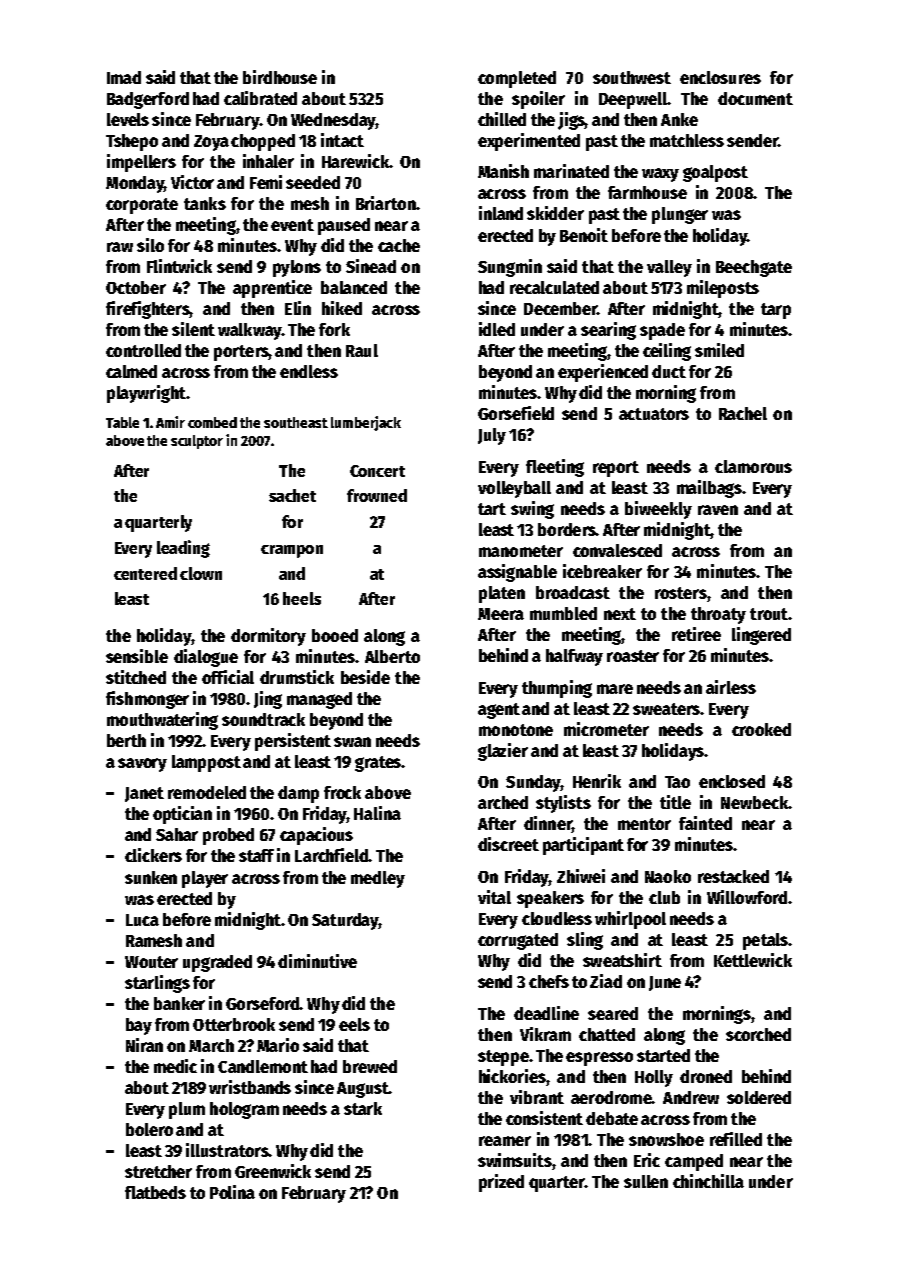 The image size is (898, 1275). I want to click on arched, so click(503, 802).
